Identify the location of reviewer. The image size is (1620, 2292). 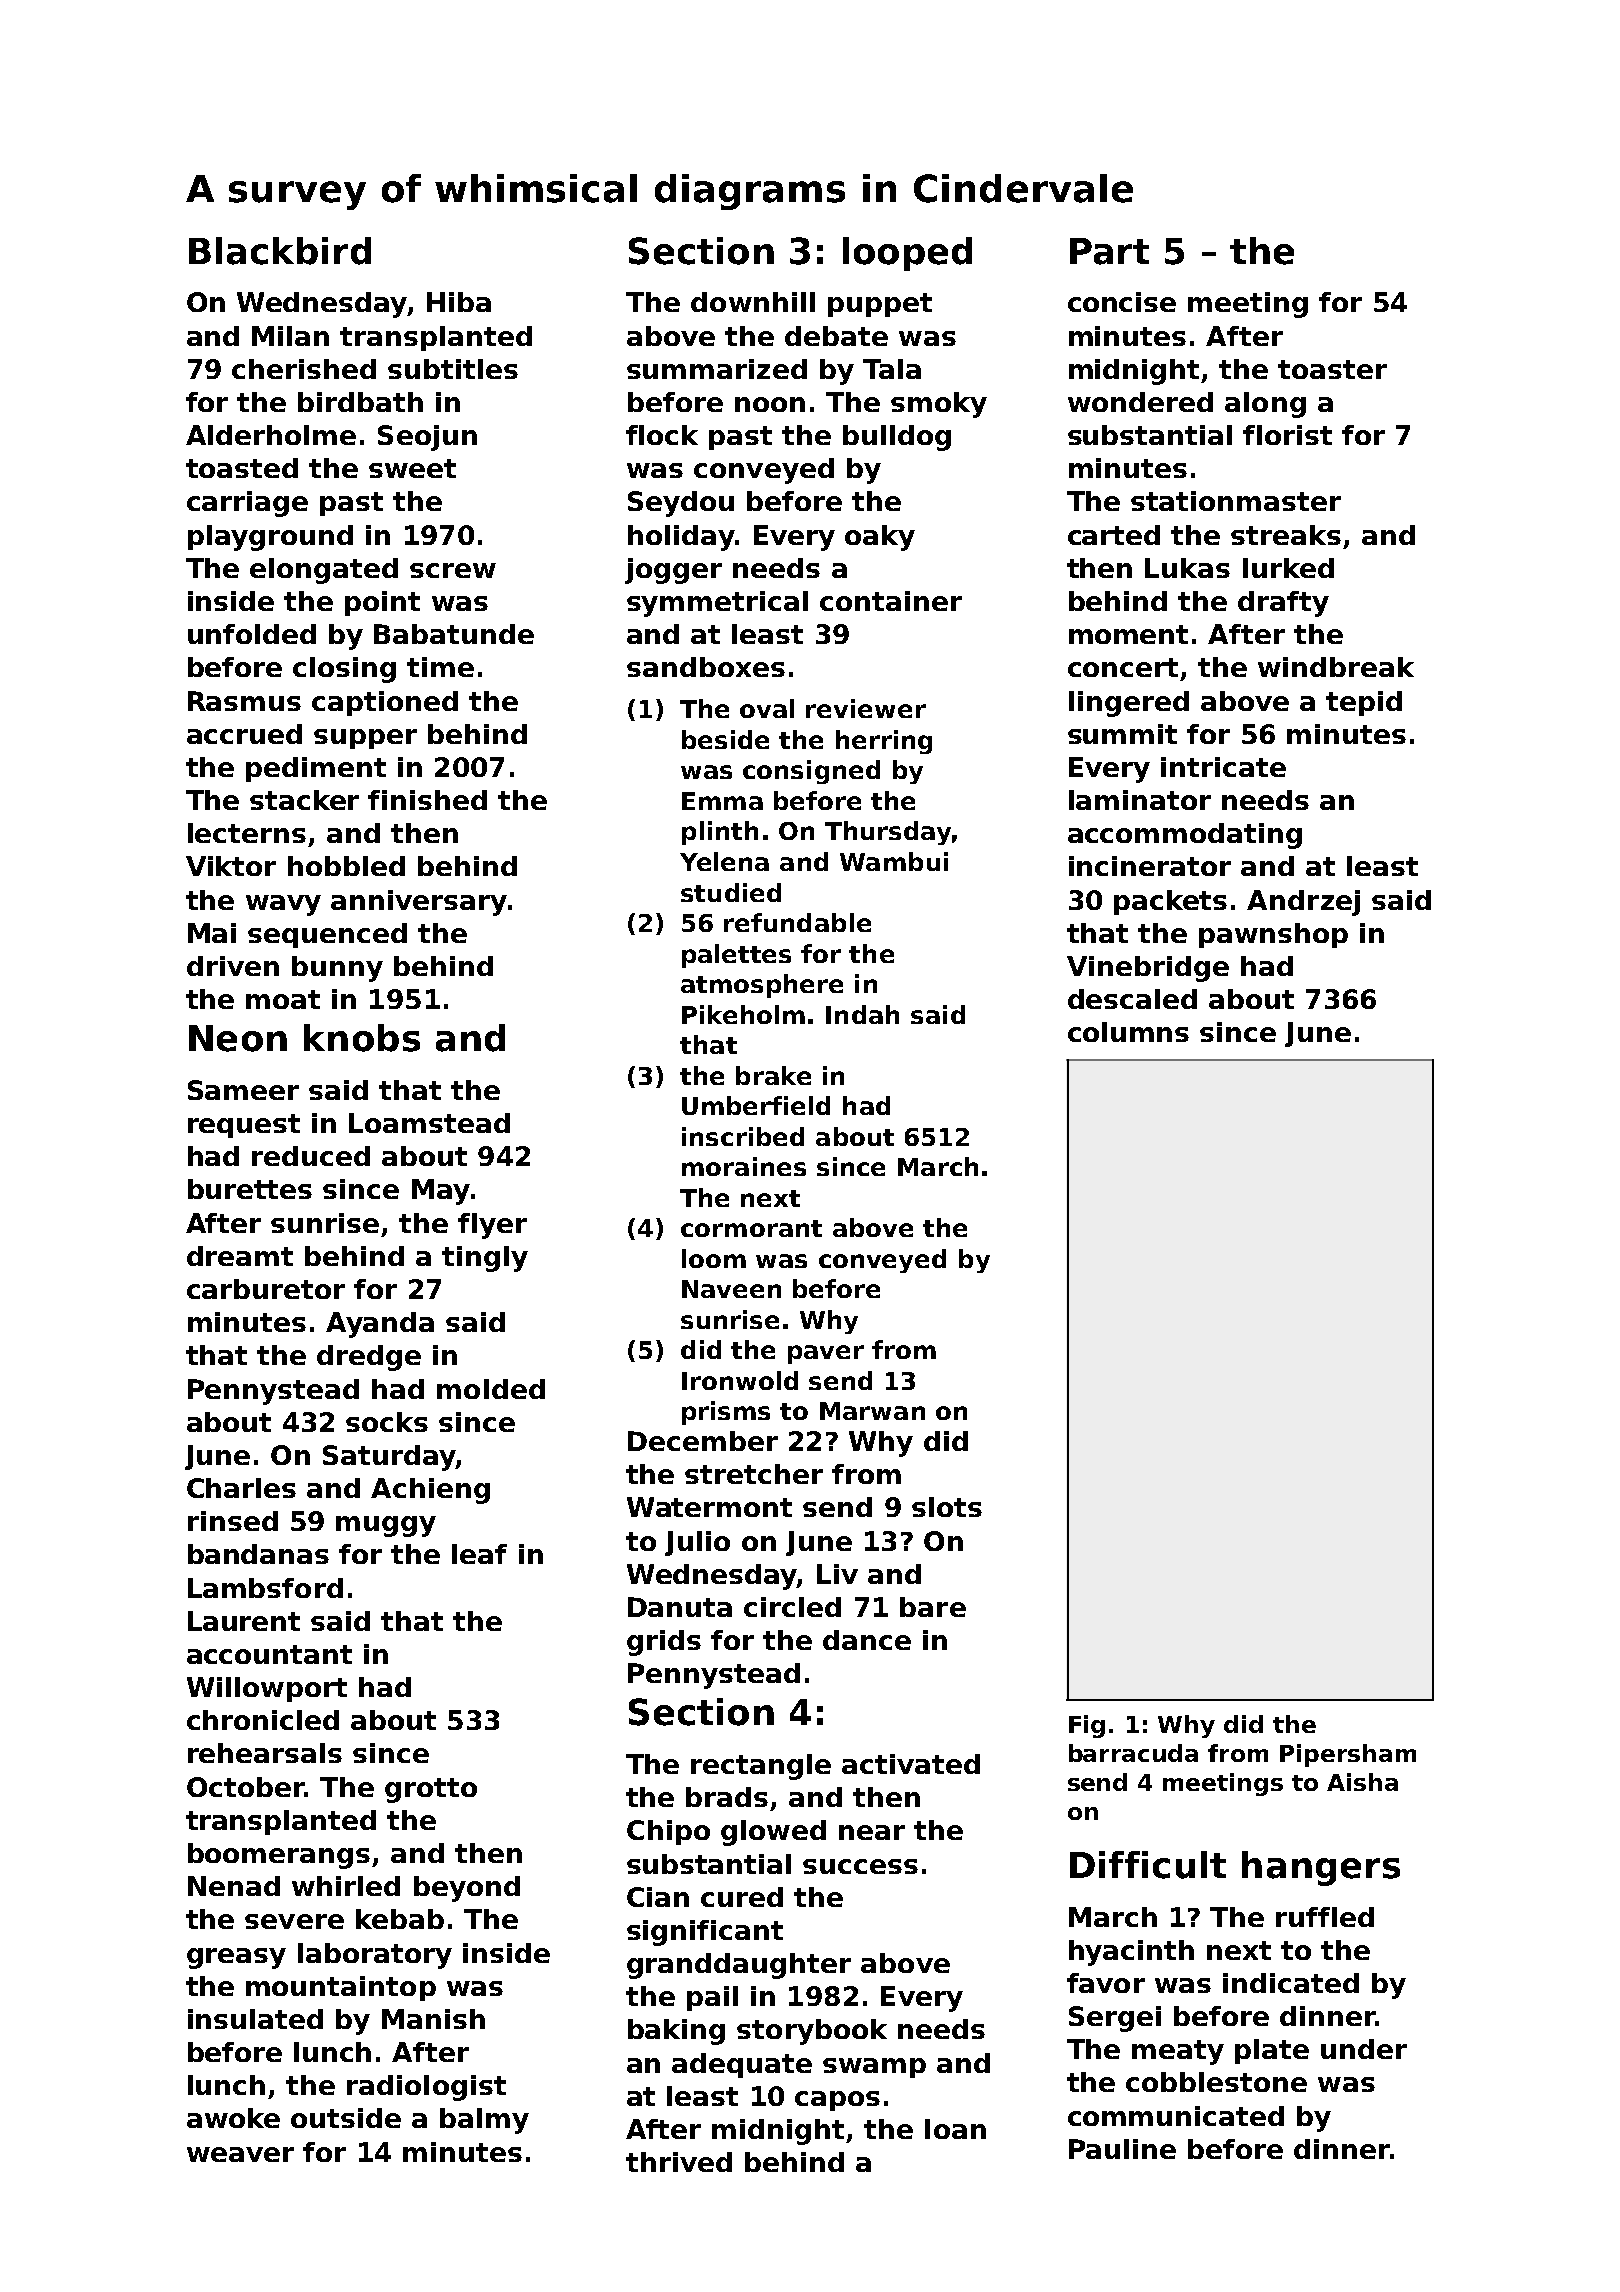
(866, 708).
